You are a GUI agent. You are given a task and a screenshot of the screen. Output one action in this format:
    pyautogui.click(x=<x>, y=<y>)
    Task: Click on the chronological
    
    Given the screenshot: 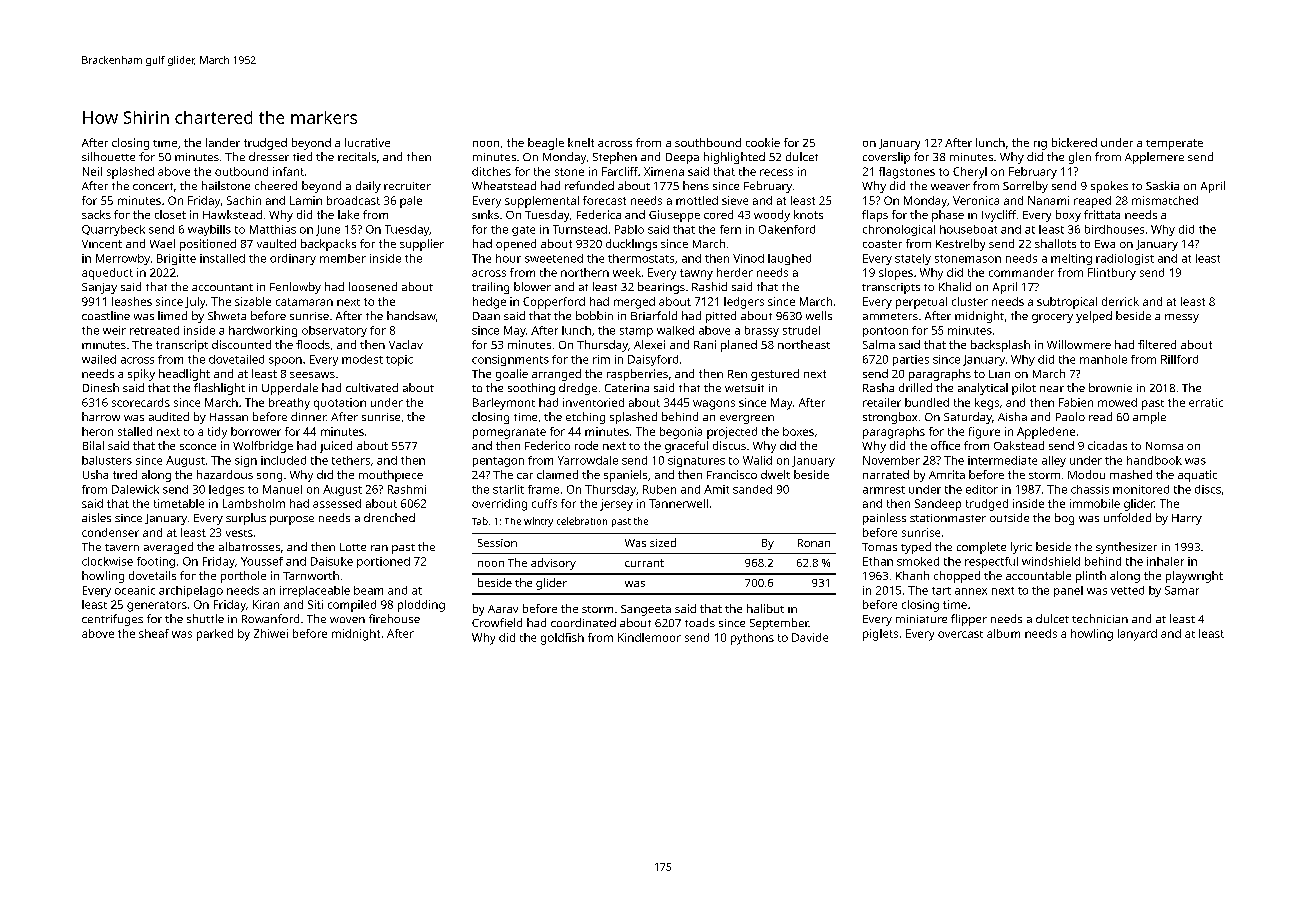 What is the action you would take?
    pyautogui.click(x=899, y=230)
